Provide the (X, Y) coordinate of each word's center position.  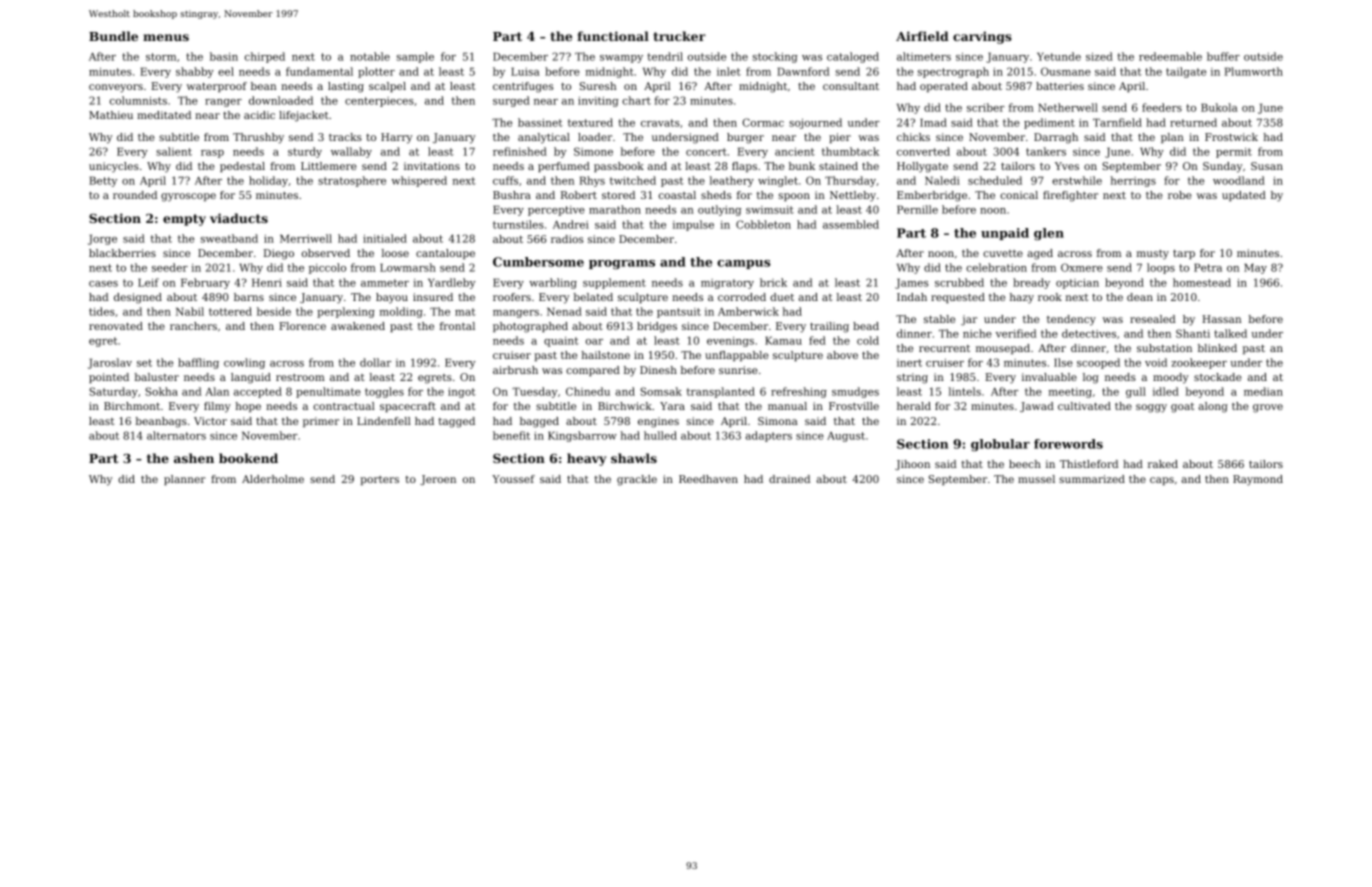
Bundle (113, 36)
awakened (358, 326)
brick (773, 282)
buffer (1223, 56)
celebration (996, 267)
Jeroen (438, 480)
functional (613, 36)
